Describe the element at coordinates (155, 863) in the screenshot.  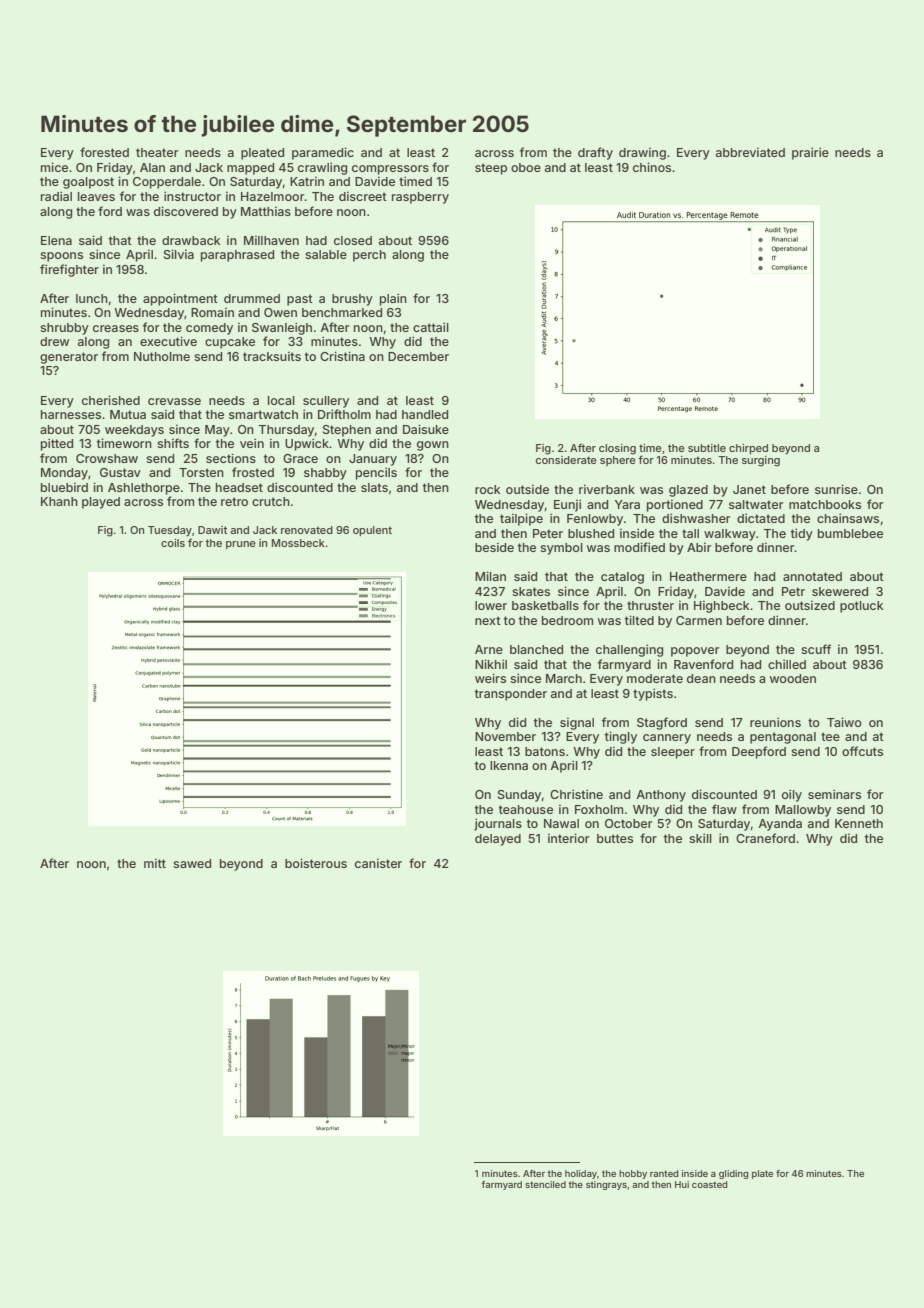
I see `mitt` at that location.
